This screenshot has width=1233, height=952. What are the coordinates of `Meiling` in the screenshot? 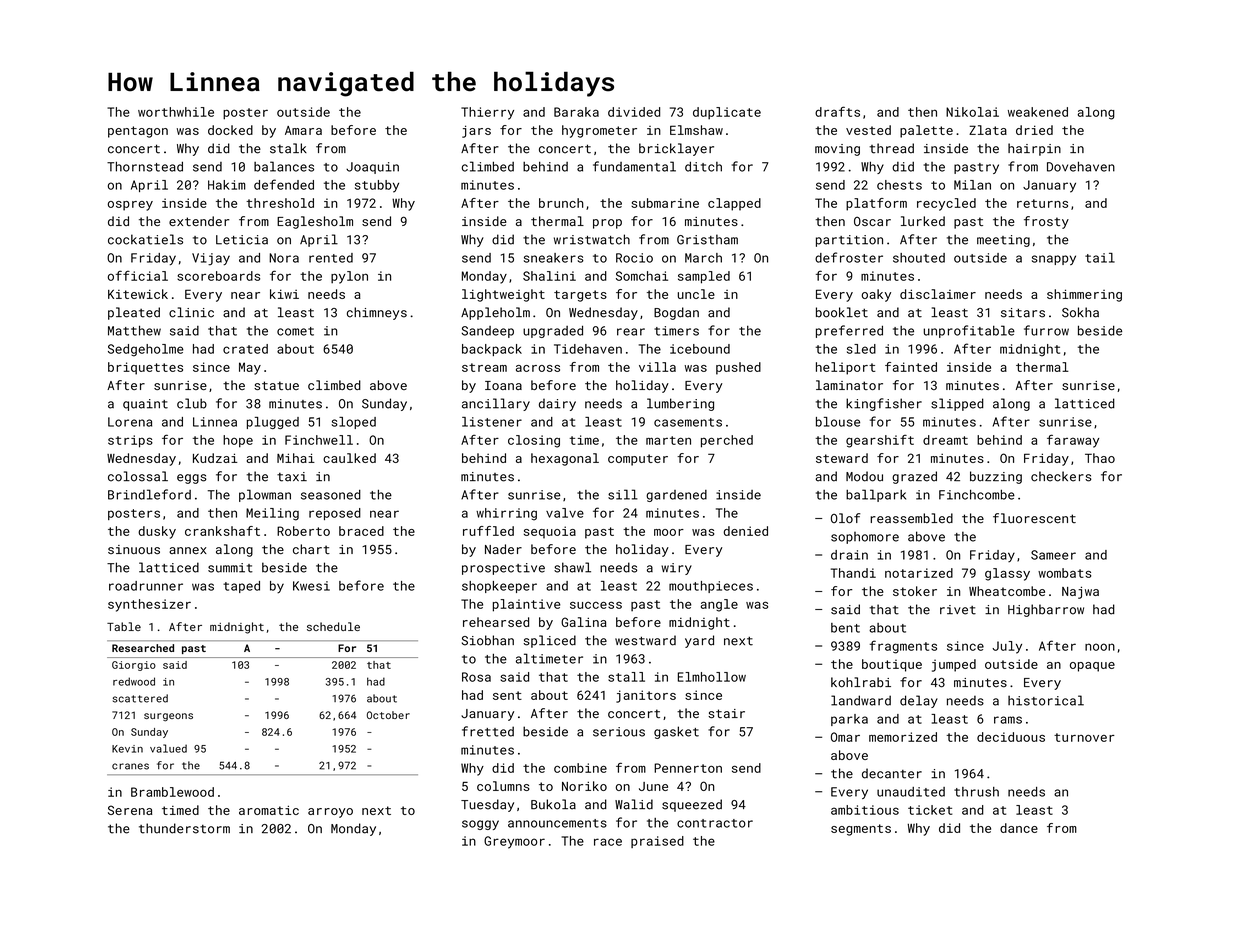 It's located at (272, 514).
